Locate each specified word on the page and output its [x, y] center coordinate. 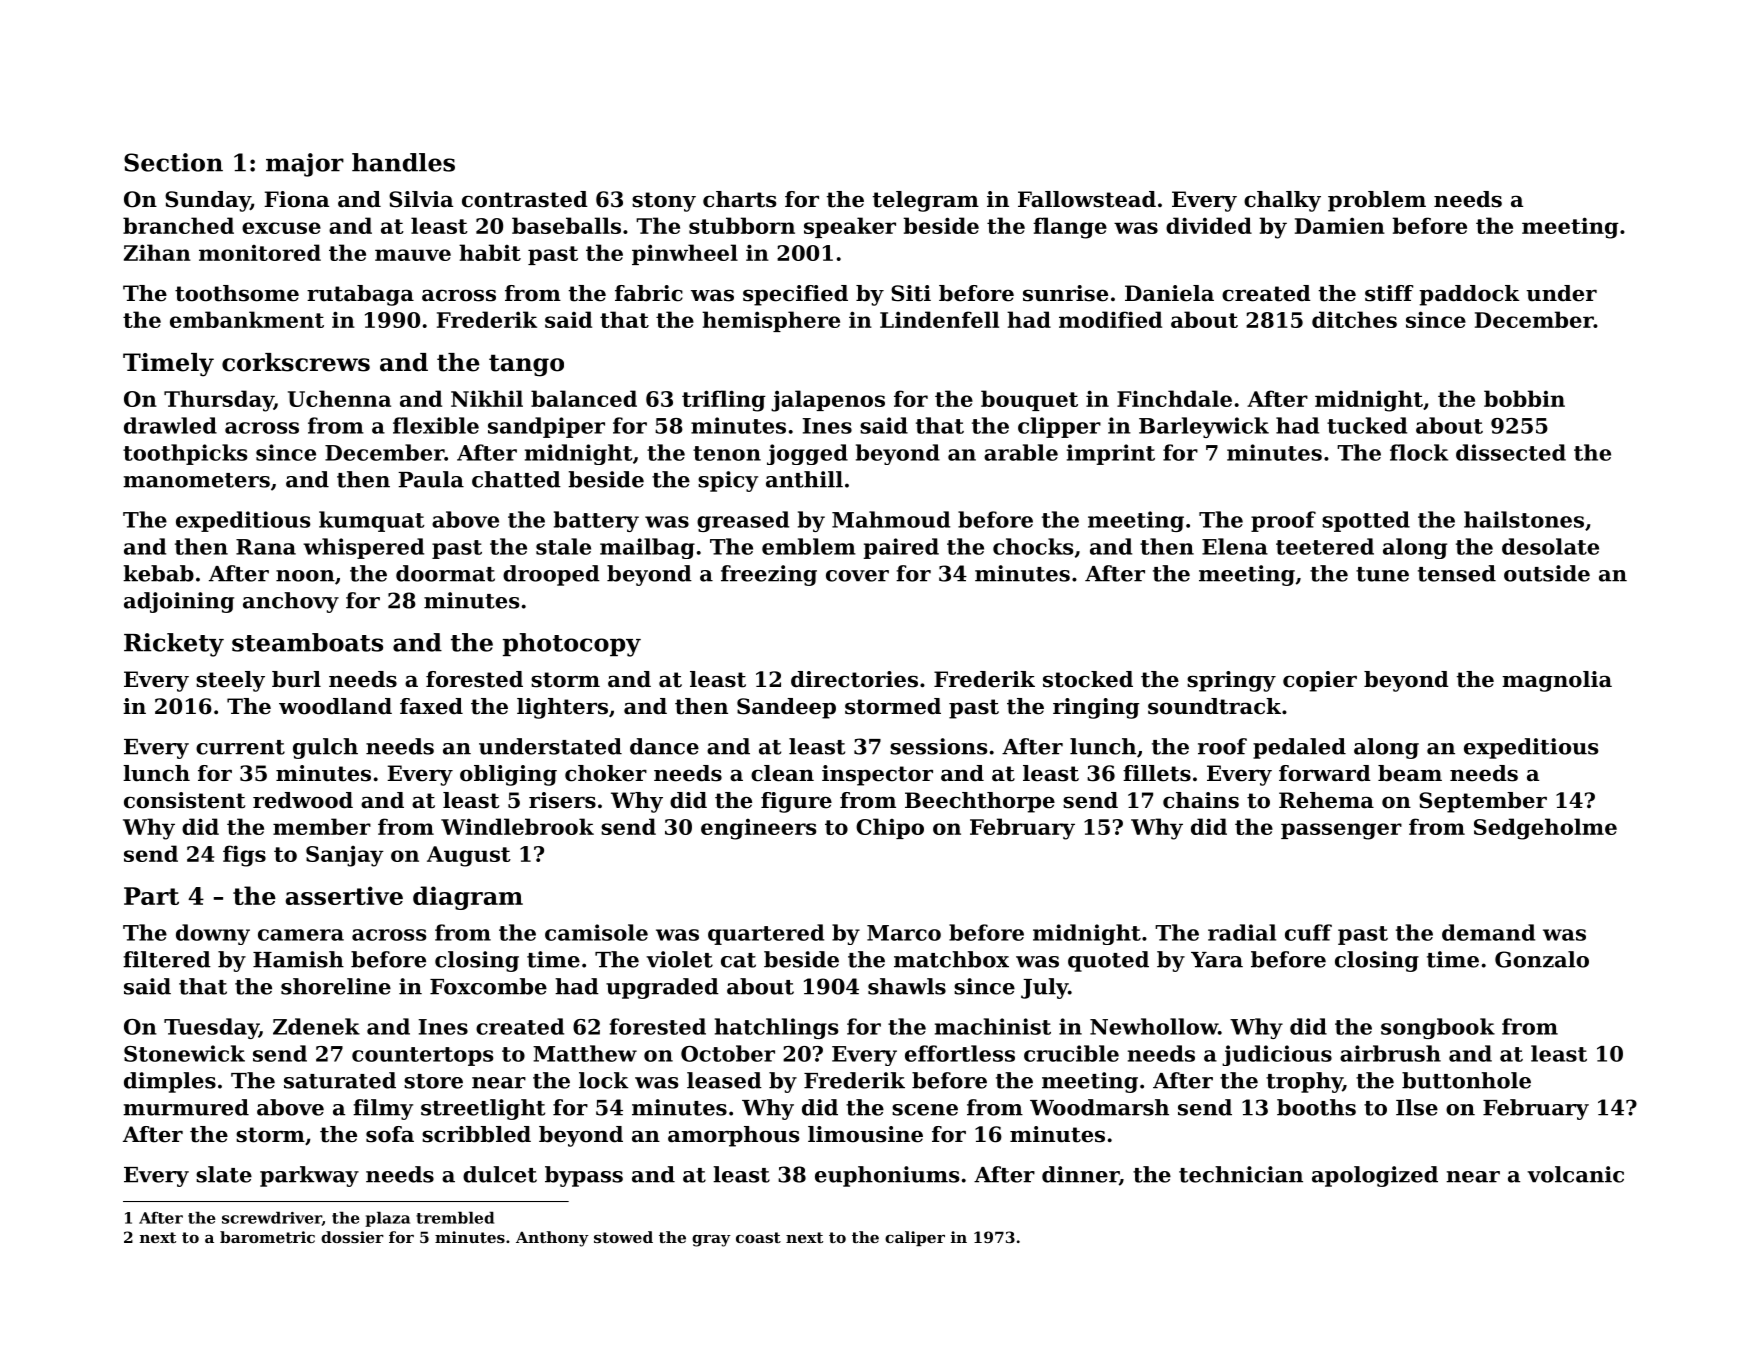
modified [1110, 319]
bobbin [1524, 398]
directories [854, 679]
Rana [266, 547]
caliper [915, 1238]
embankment [247, 319]
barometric [267, 1237]
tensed [1457, 573]
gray [711, 1241]
